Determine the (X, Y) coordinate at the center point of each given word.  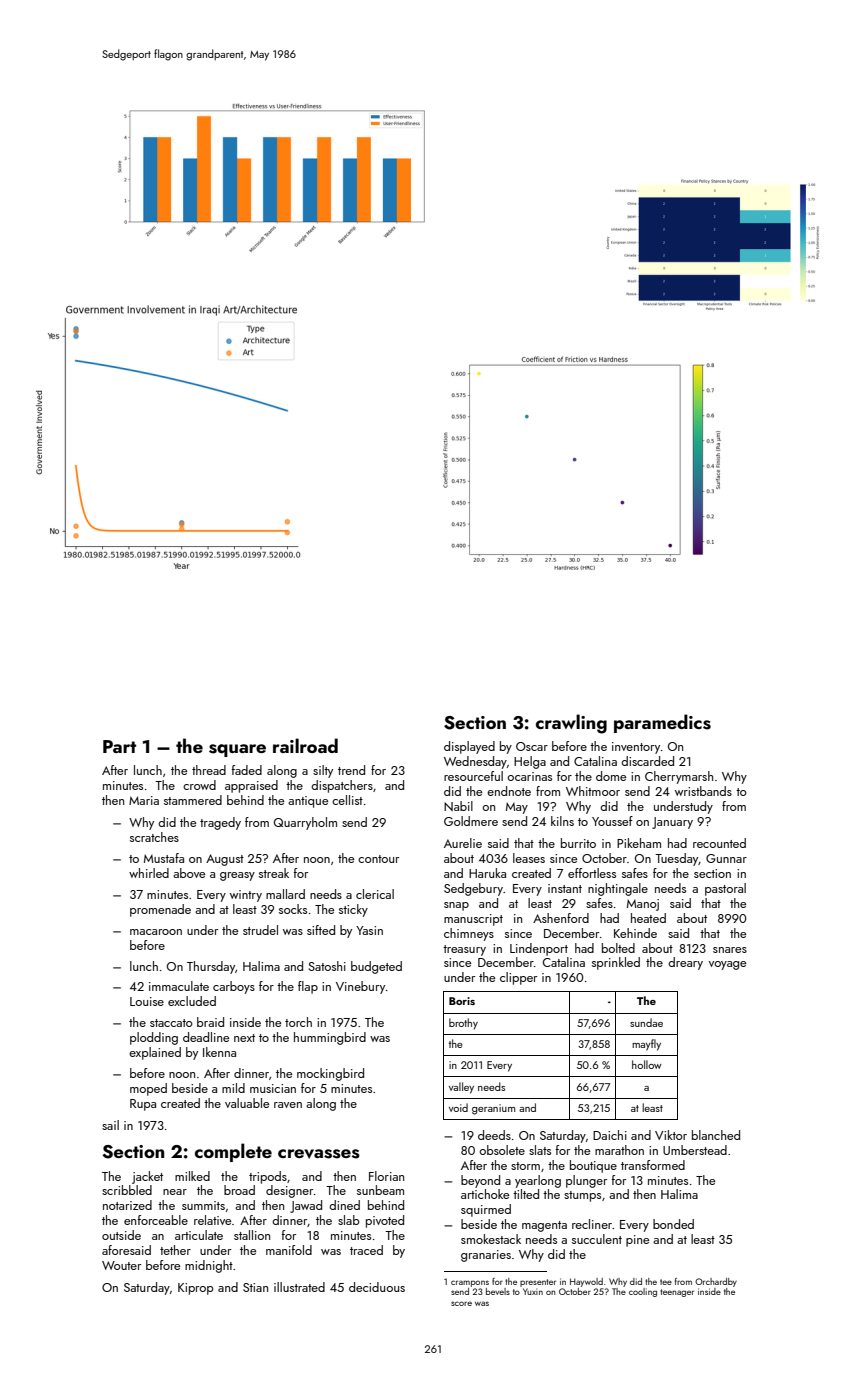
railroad (305, 745)
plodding (154, 1038)
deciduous (377, 1287)
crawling (571, 724)
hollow (647, 1064)
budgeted (376, 967)
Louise (147, 1001)
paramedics (662, 723)
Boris (462, 1001)
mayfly (646, 1045)
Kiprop (195, 1289)
